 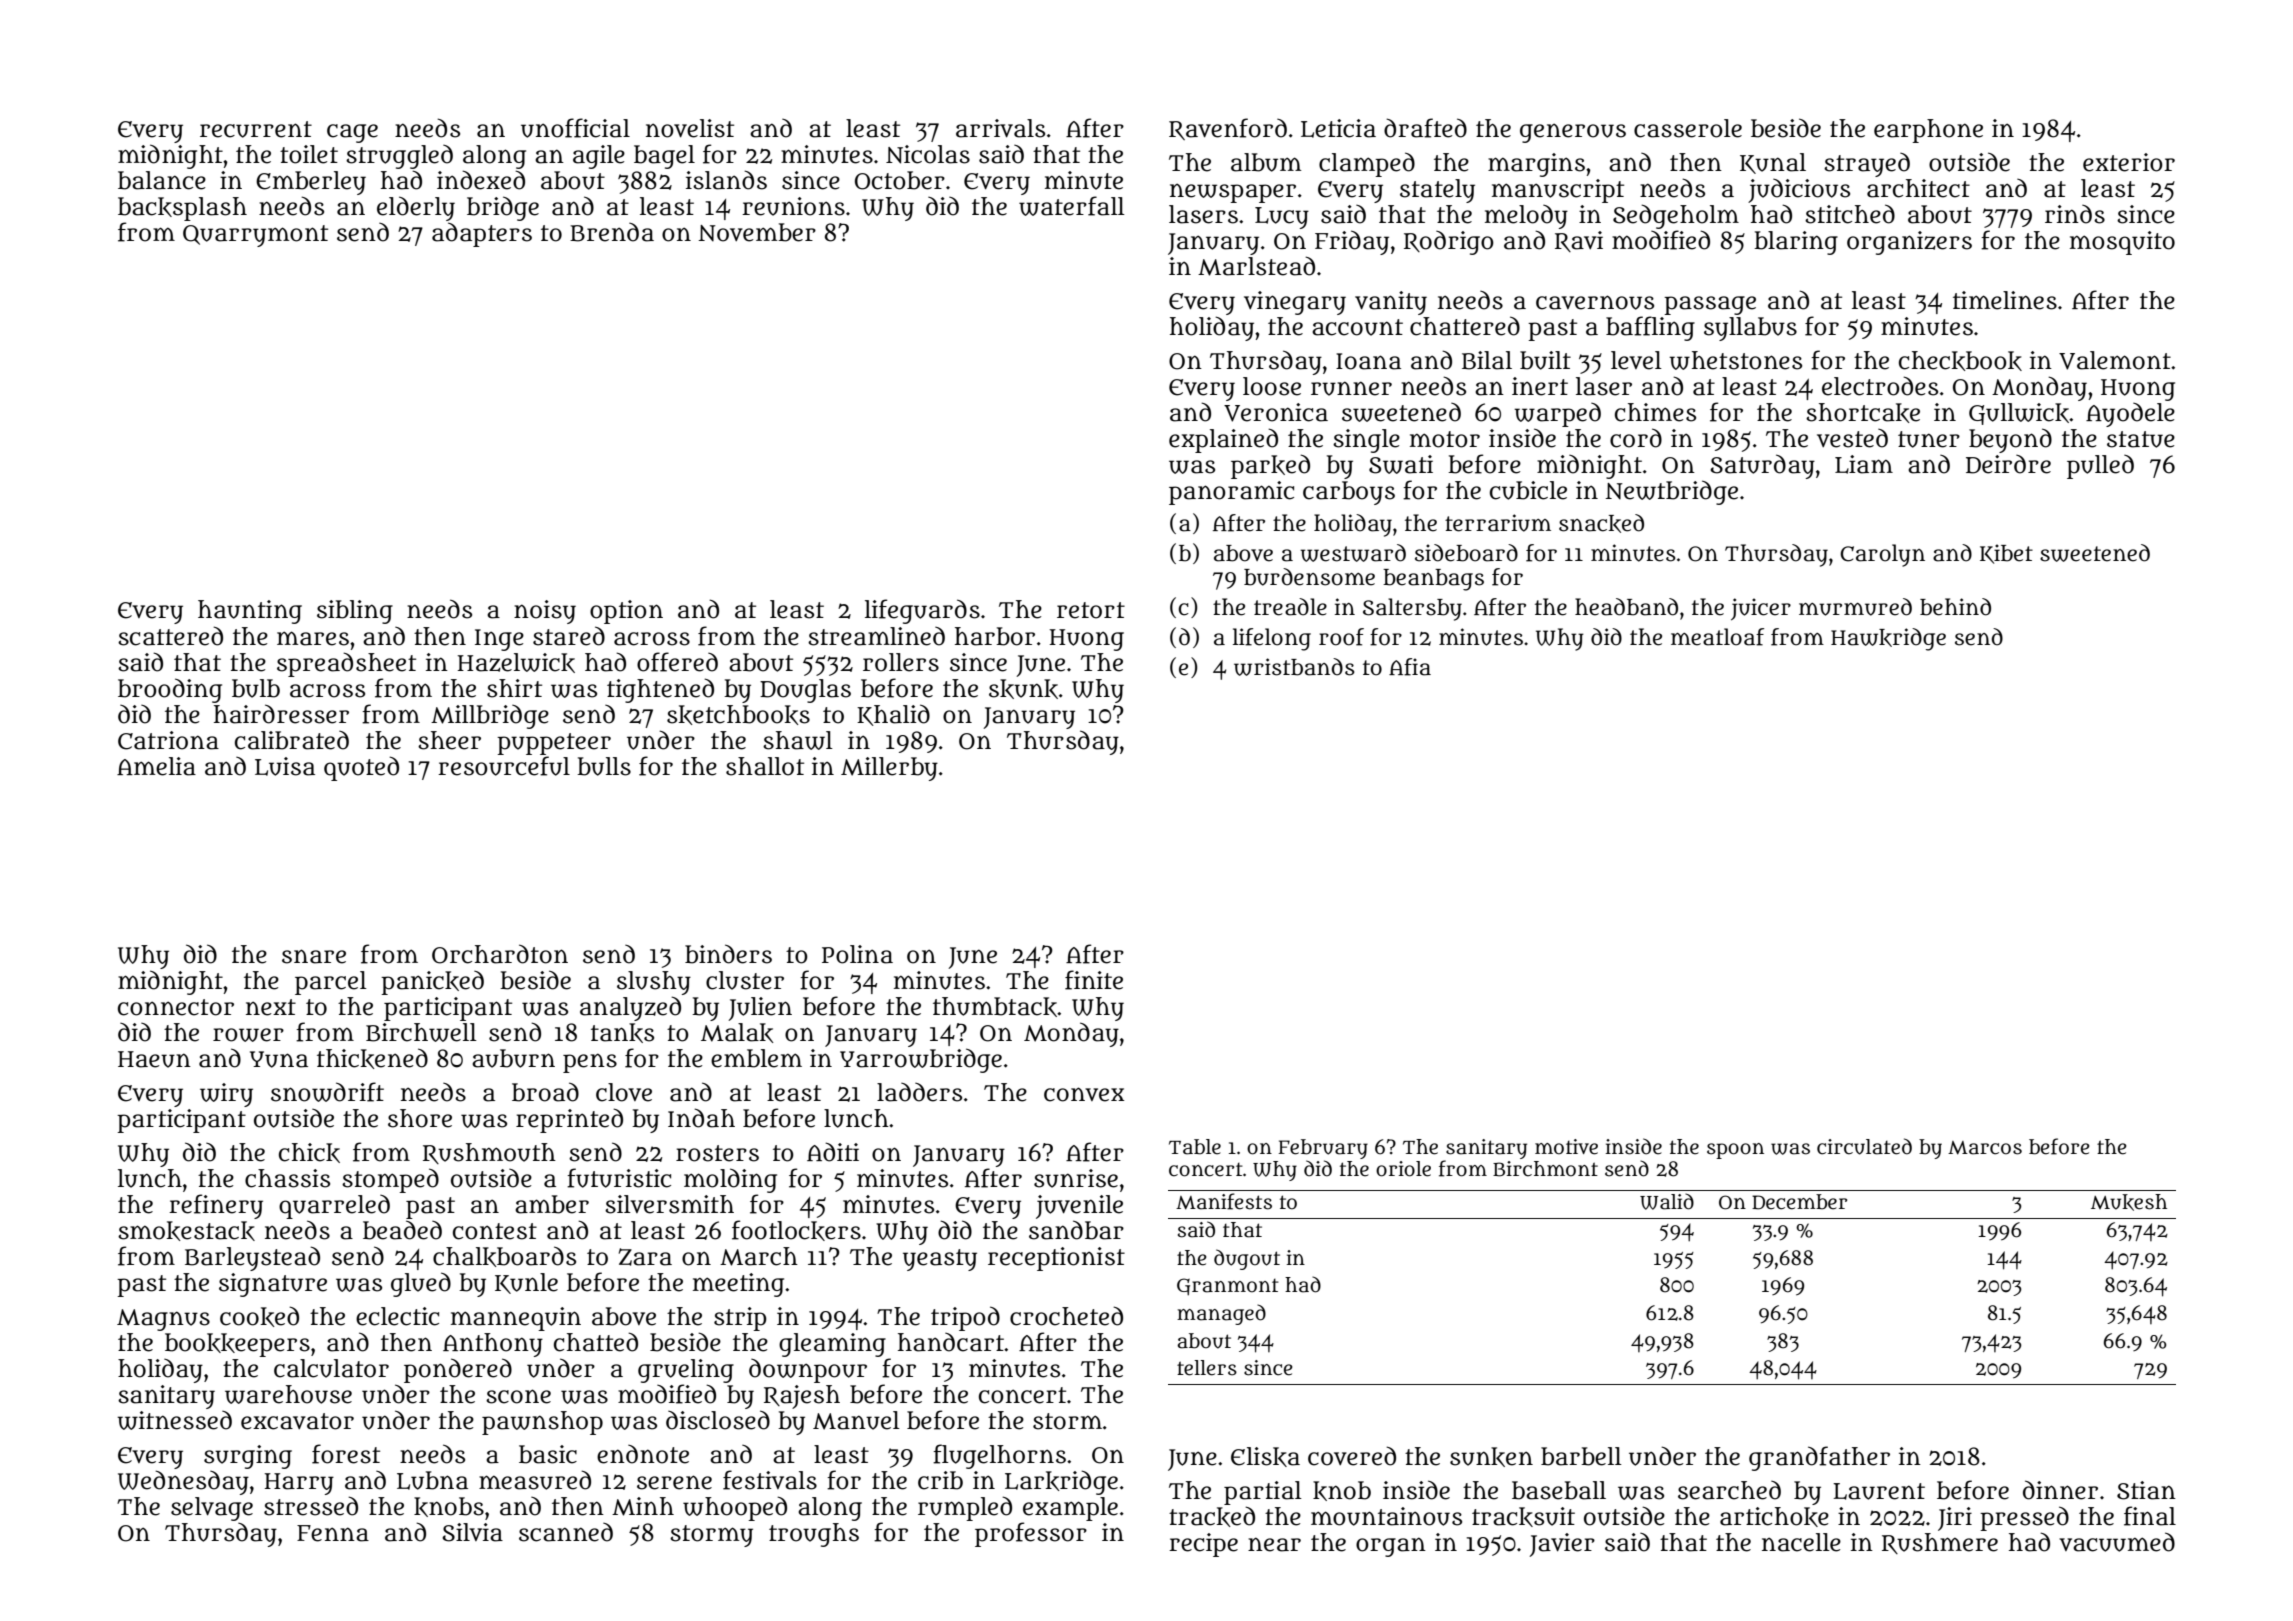 I want to click on ladders, so click(x=919, y=1092).
